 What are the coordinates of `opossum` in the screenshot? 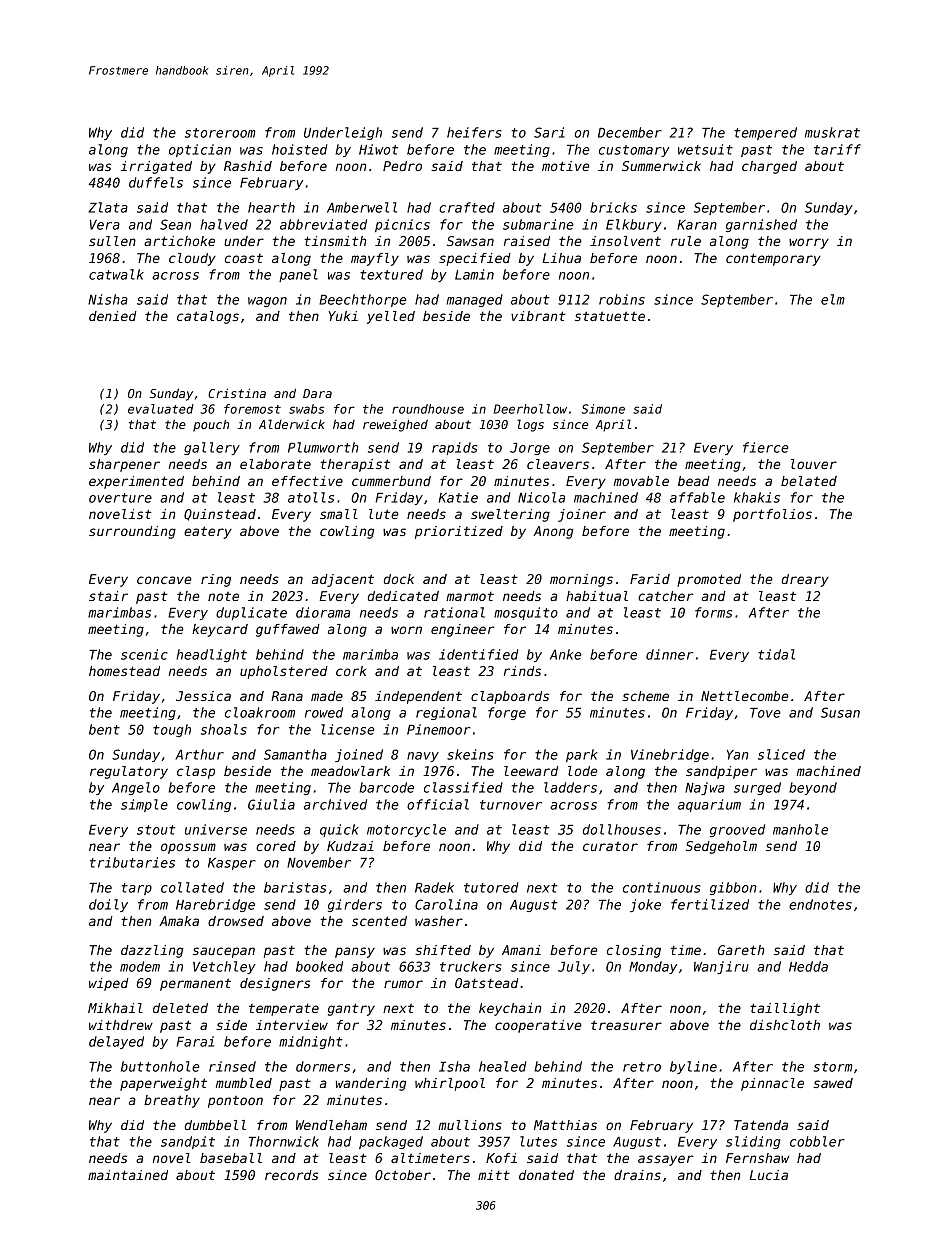 It's located at (188, 848).
